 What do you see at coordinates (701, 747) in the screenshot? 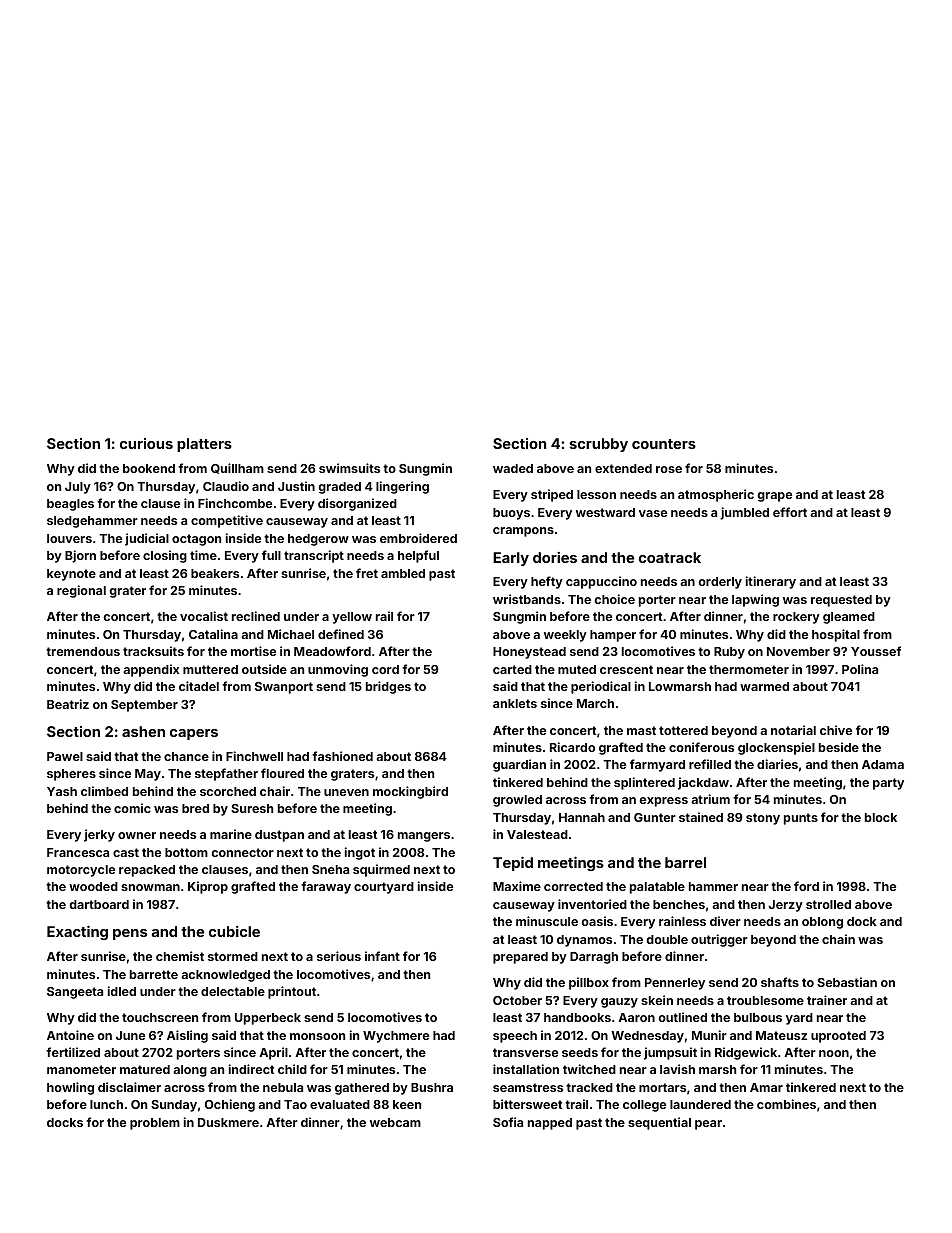
I see `coniferous` at bounding box center [701, 747].
